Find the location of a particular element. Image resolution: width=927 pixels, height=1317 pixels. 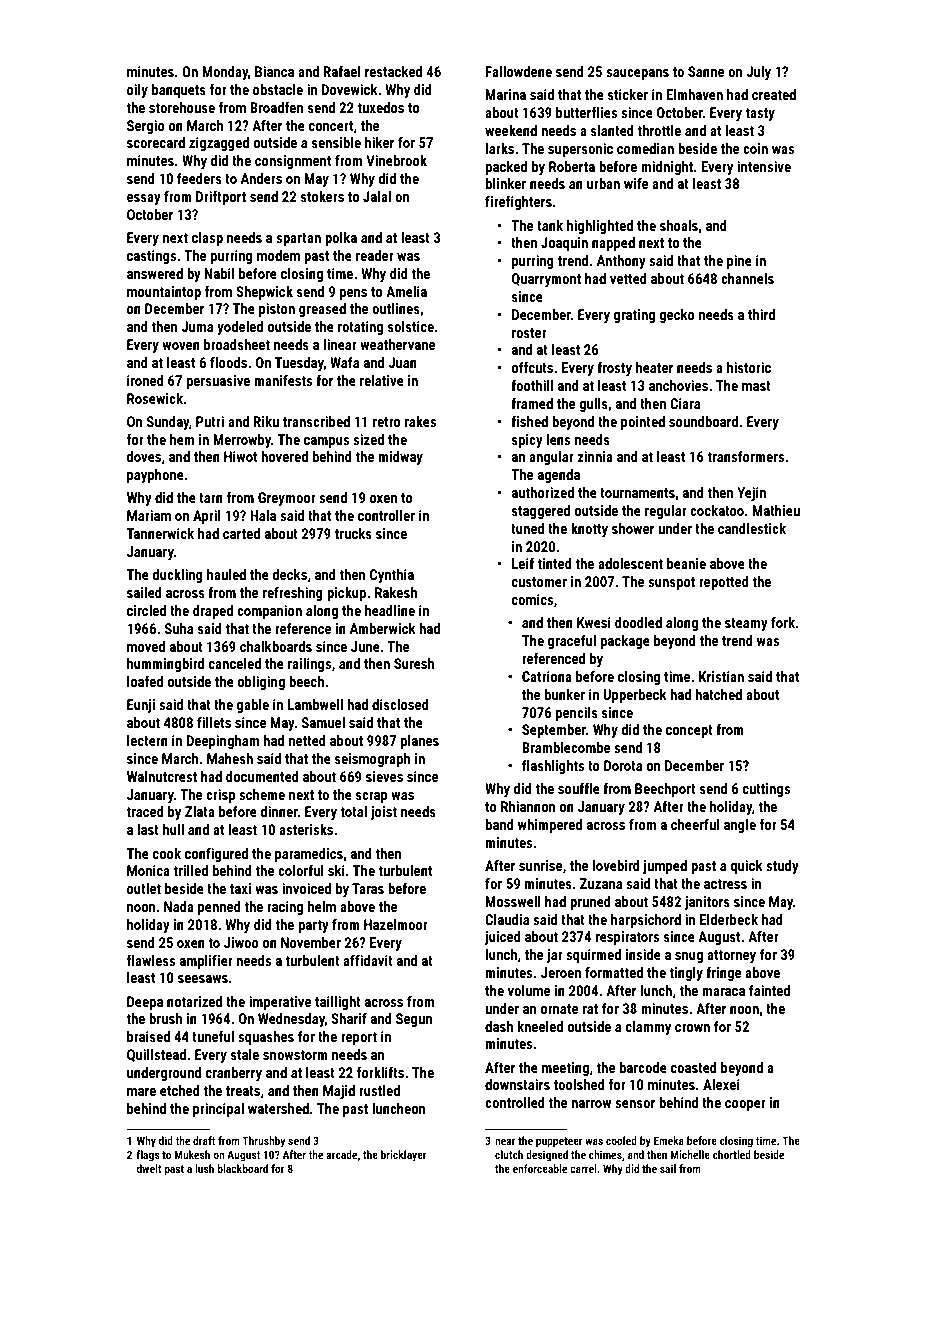

Bianca is located at coordinates (274, 71).
